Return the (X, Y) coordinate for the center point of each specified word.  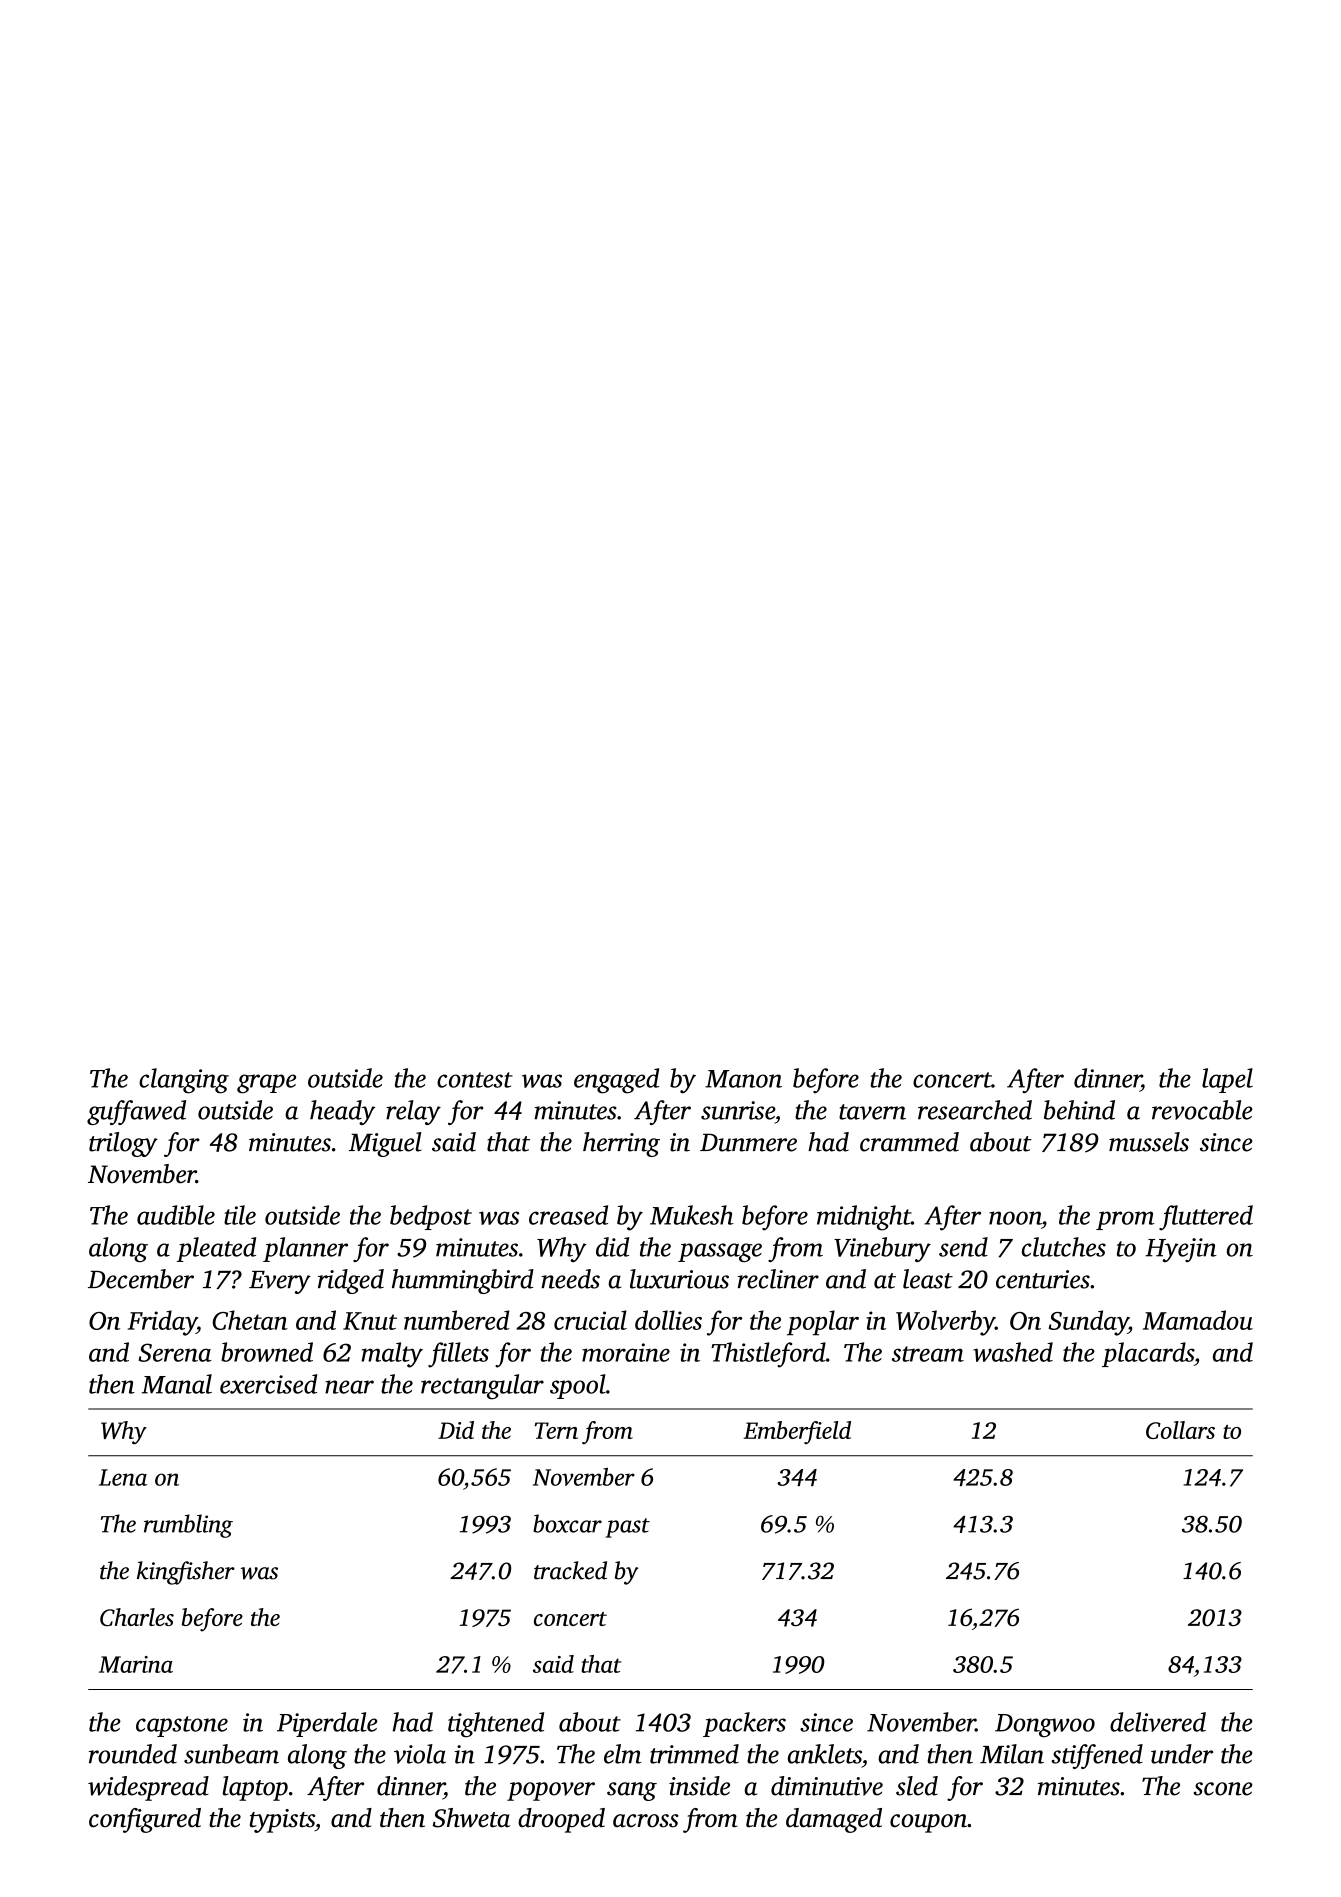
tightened (496, 1725)
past (627, 1528)
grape (266, 1084)
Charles (137, 1617)
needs (570, 1279)
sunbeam (231, 1754)
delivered (1158, 1722)
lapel (1227, 1080)
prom (1125, 1220)
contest (475, 1080)
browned (267, 1352)
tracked (570, 1570)
